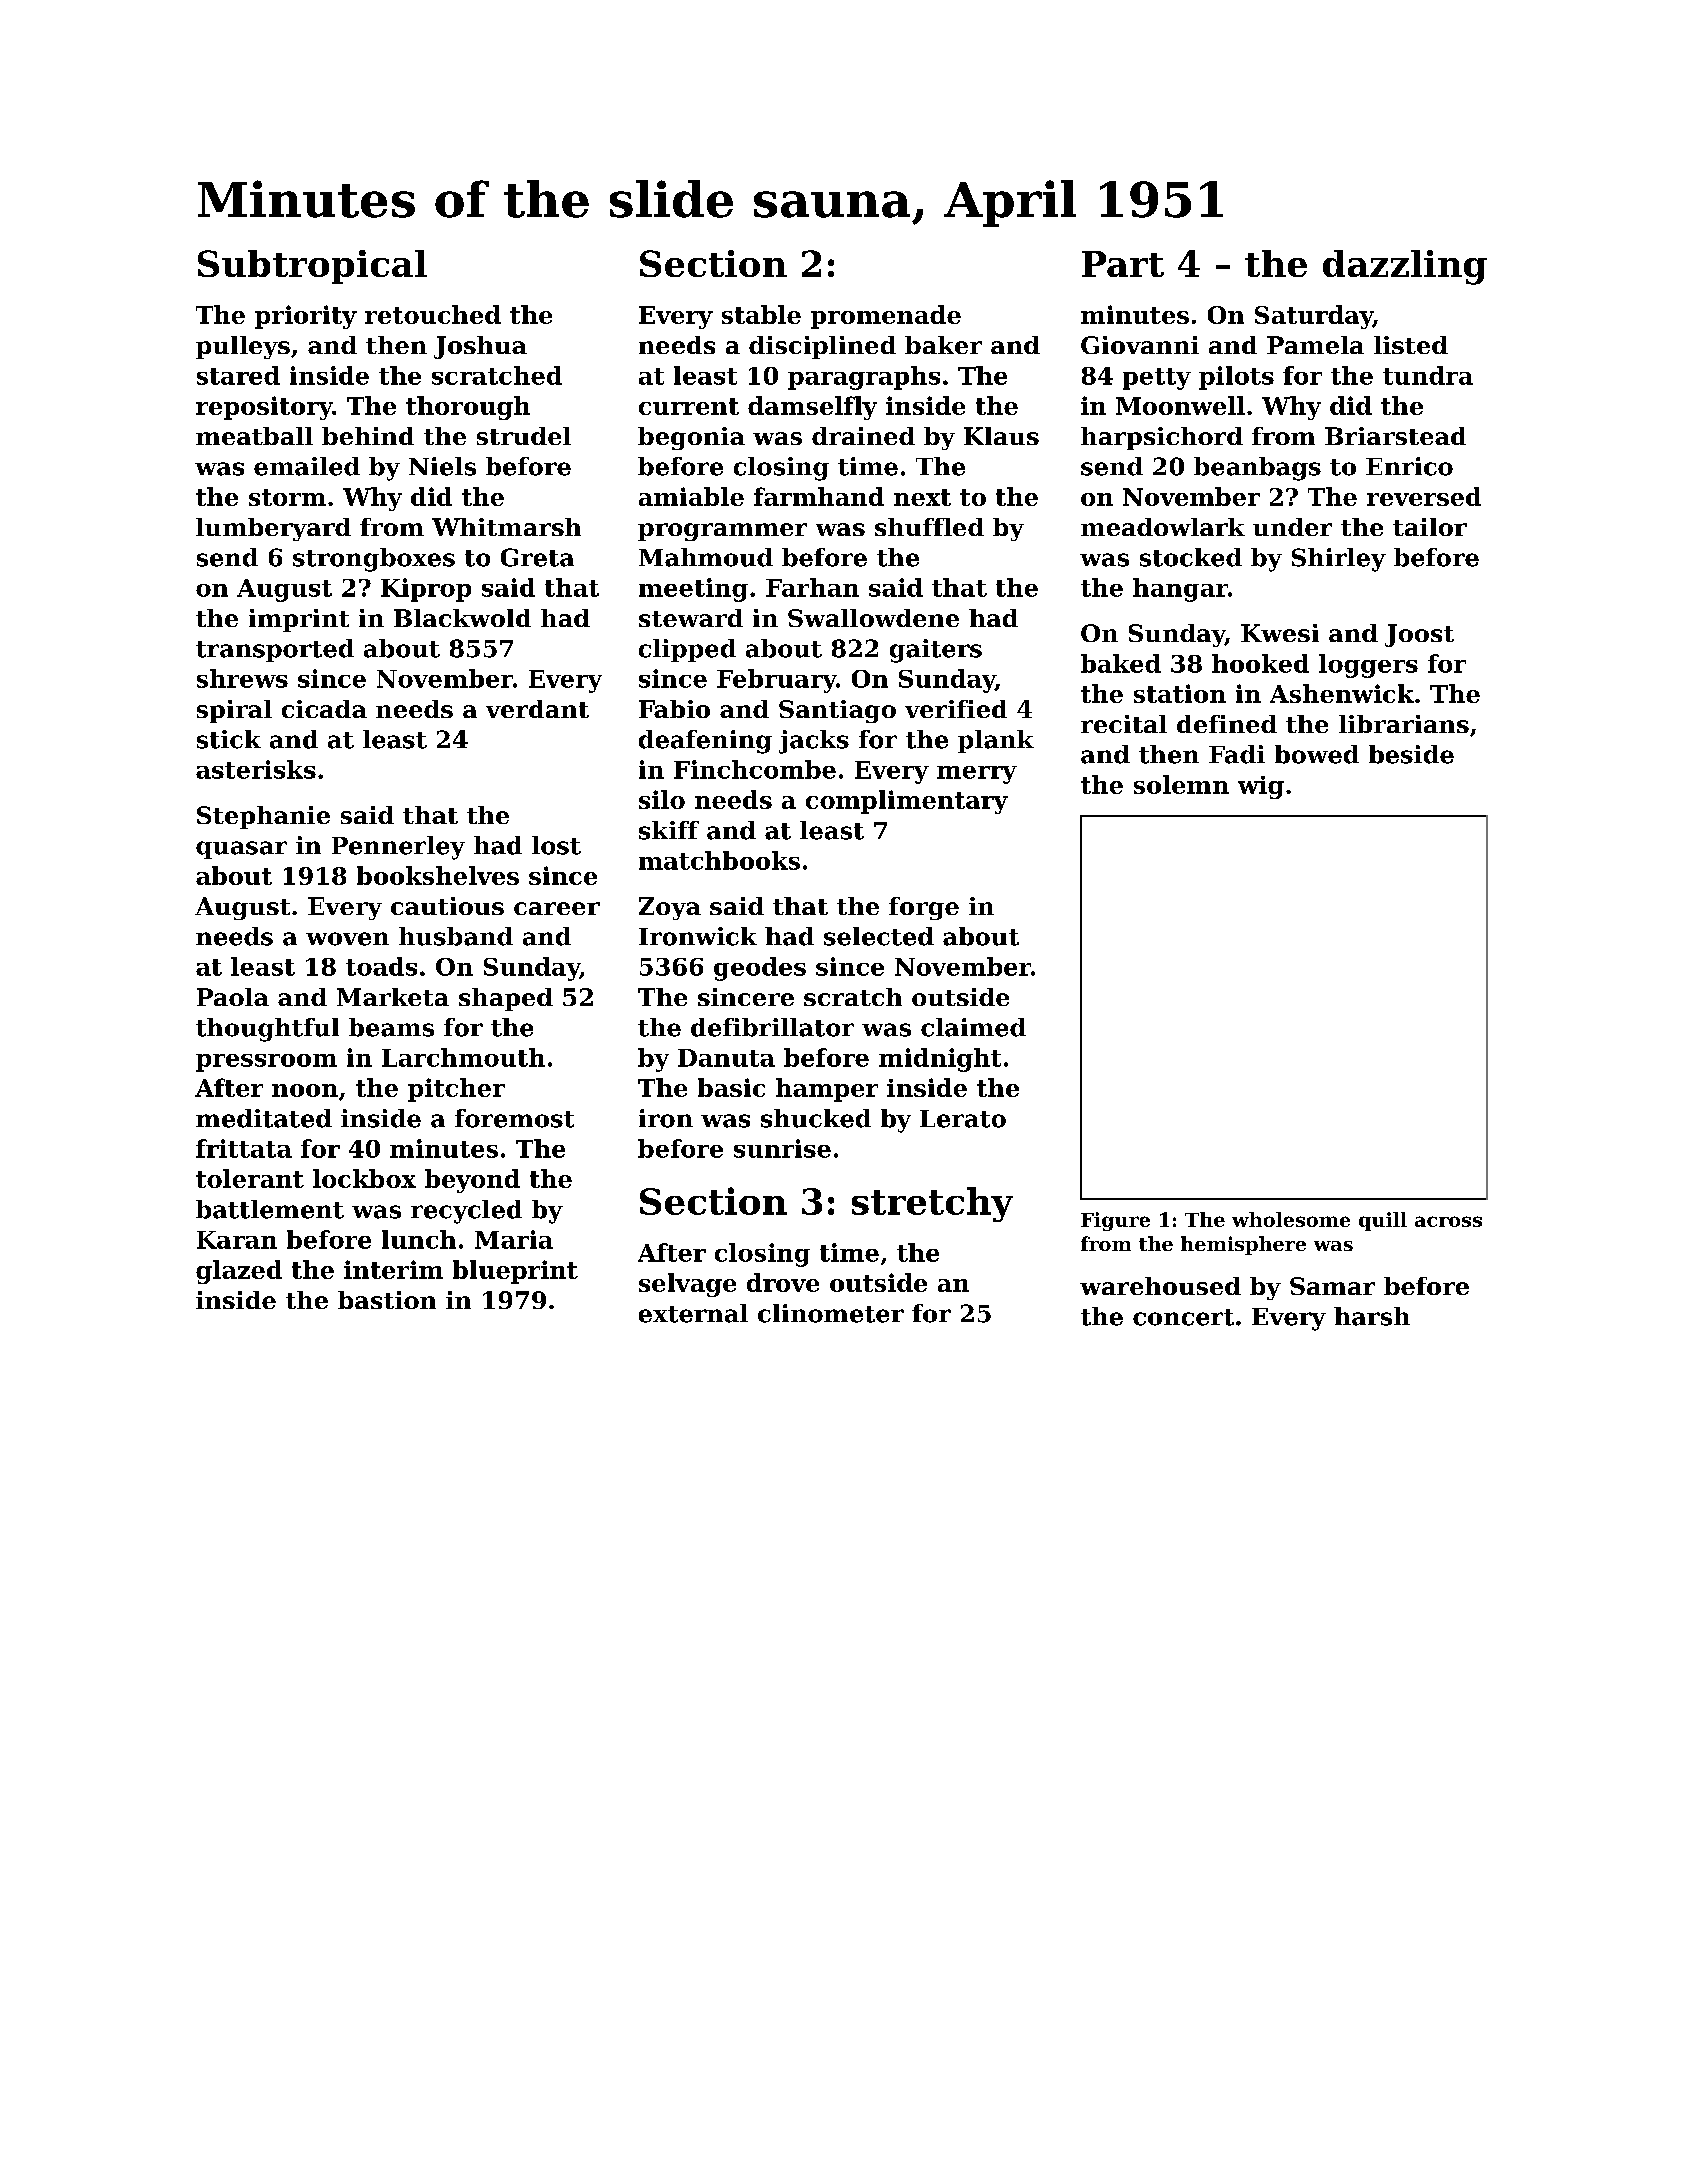 This image has width=1683, height=2178. What do you see at coordinates (324, 709) in the image?
I see `cicada` at bounding box center [324, 709].
